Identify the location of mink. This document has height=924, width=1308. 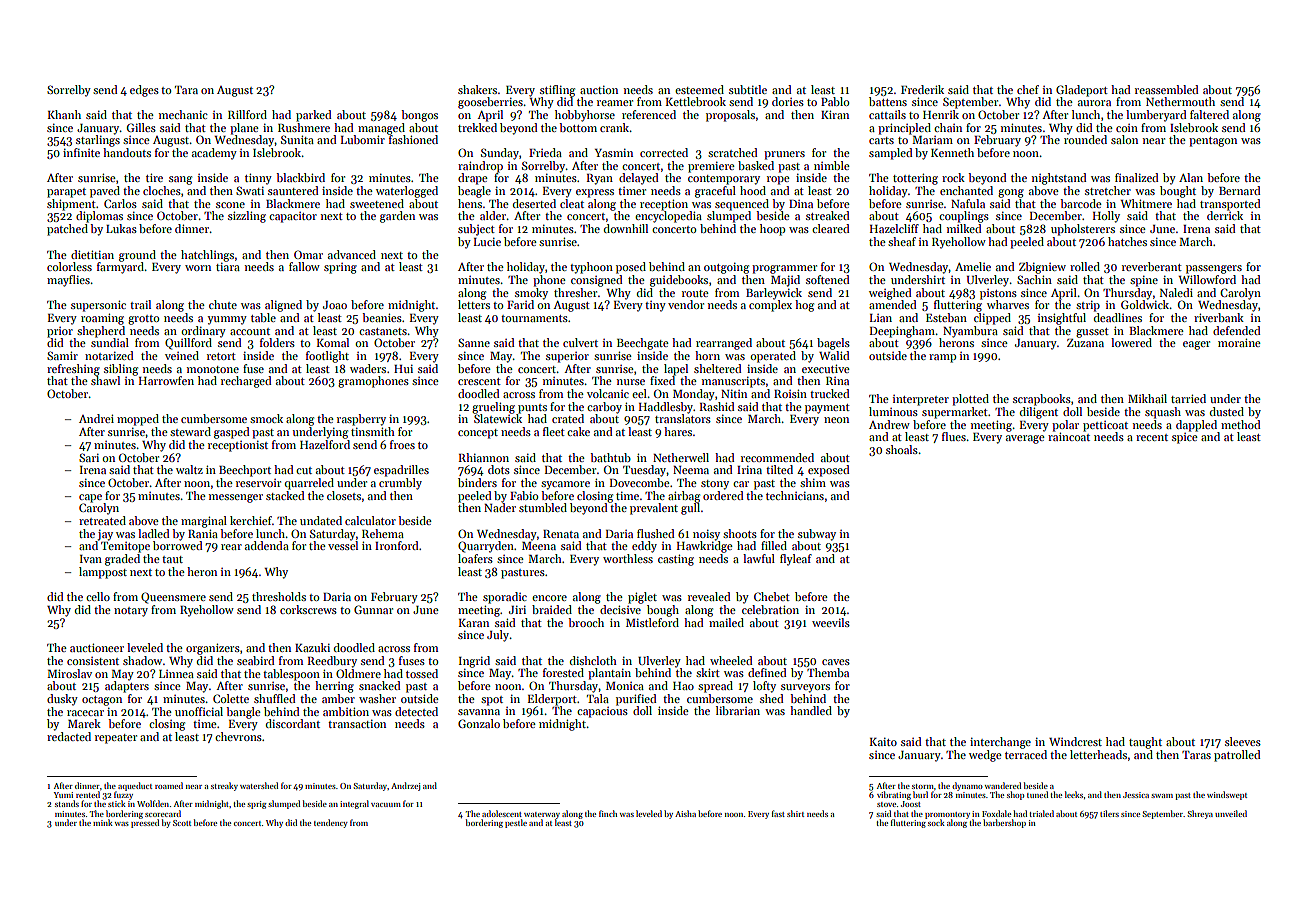
(103, 822).
